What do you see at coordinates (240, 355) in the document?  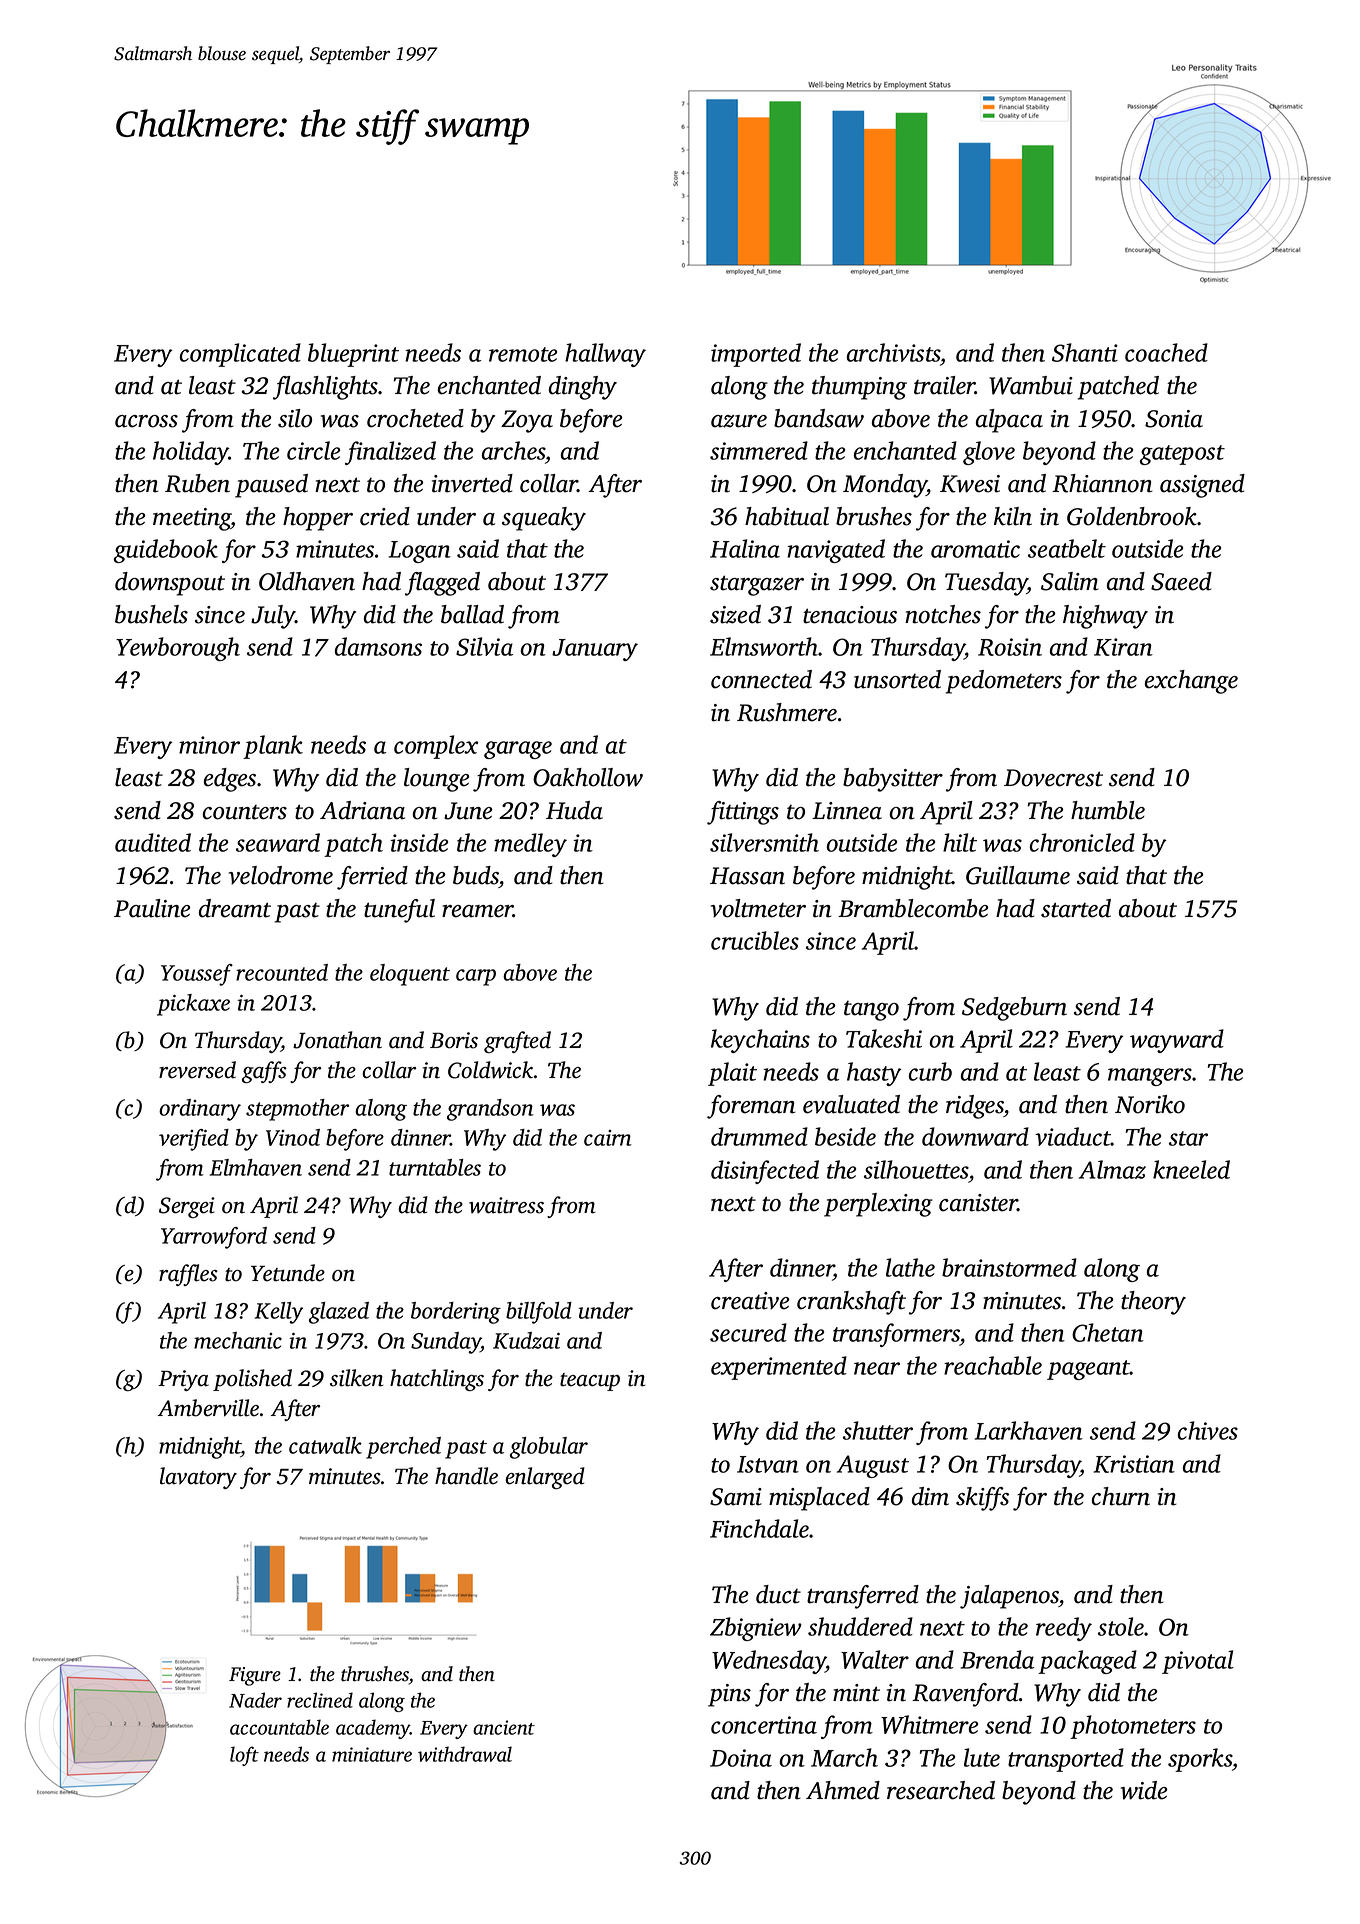 I see `complicated` at bounding box center [240, 355].
